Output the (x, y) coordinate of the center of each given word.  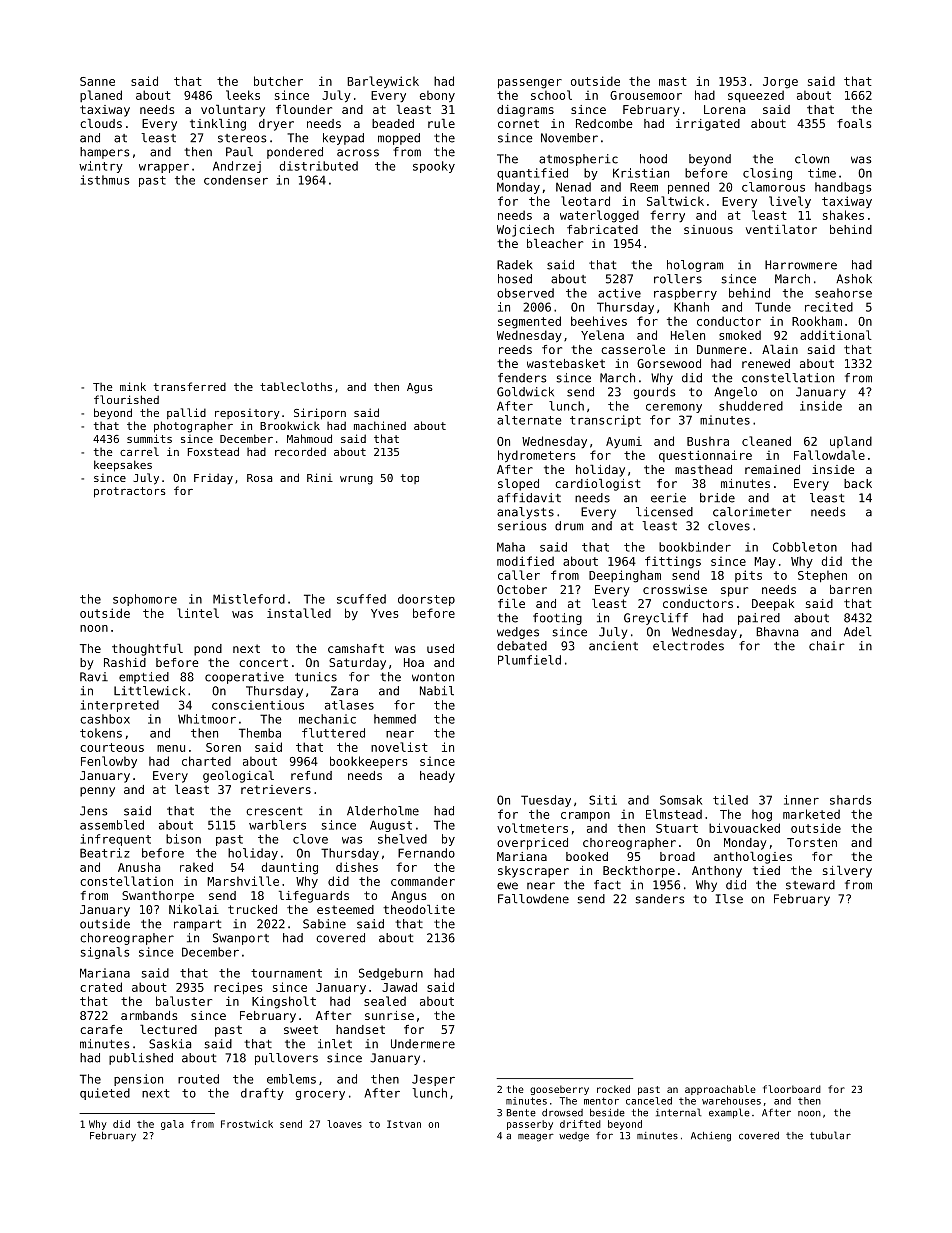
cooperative (244, 678)
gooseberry (559, 1090)
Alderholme (383, 811)
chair (827, 646)
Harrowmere (801, 265)
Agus (420, 388)
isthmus (105, 180)
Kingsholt (284, 1002)
